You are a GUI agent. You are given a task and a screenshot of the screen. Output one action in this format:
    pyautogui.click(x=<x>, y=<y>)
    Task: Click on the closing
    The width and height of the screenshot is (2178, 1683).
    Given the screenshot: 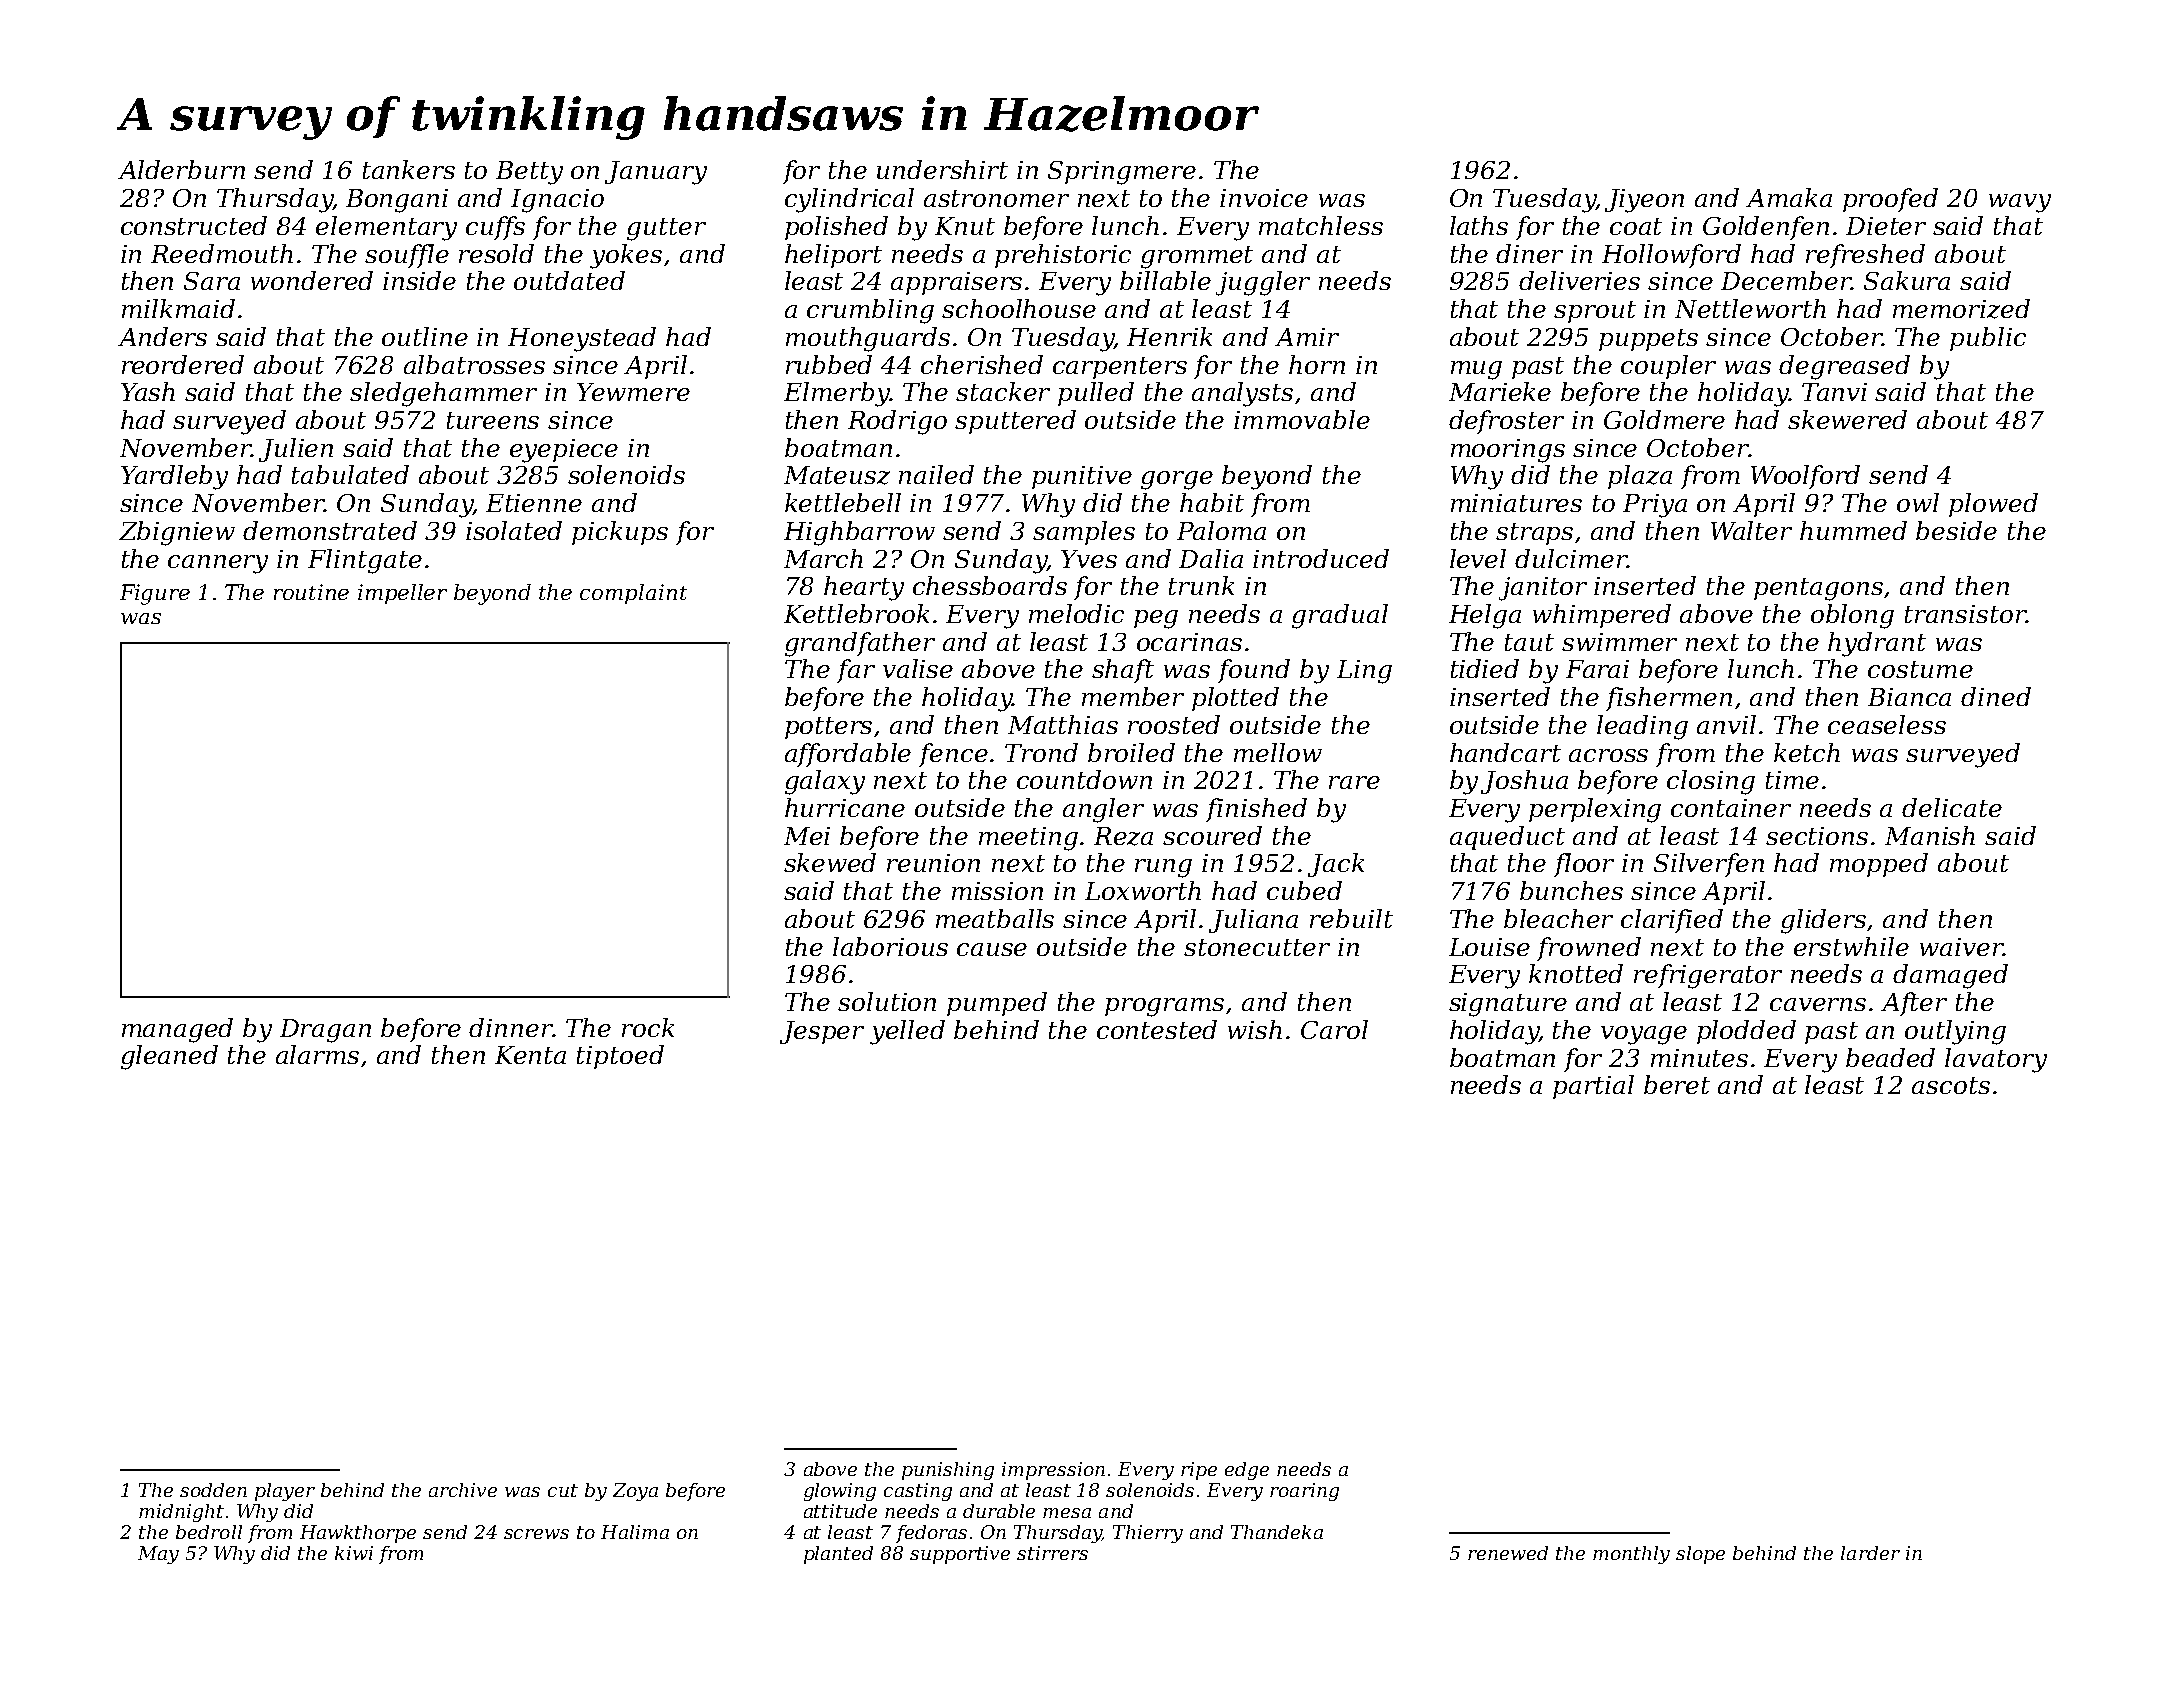 What is the action you would take?
    pyautogui.click(x=1711, y=782)
